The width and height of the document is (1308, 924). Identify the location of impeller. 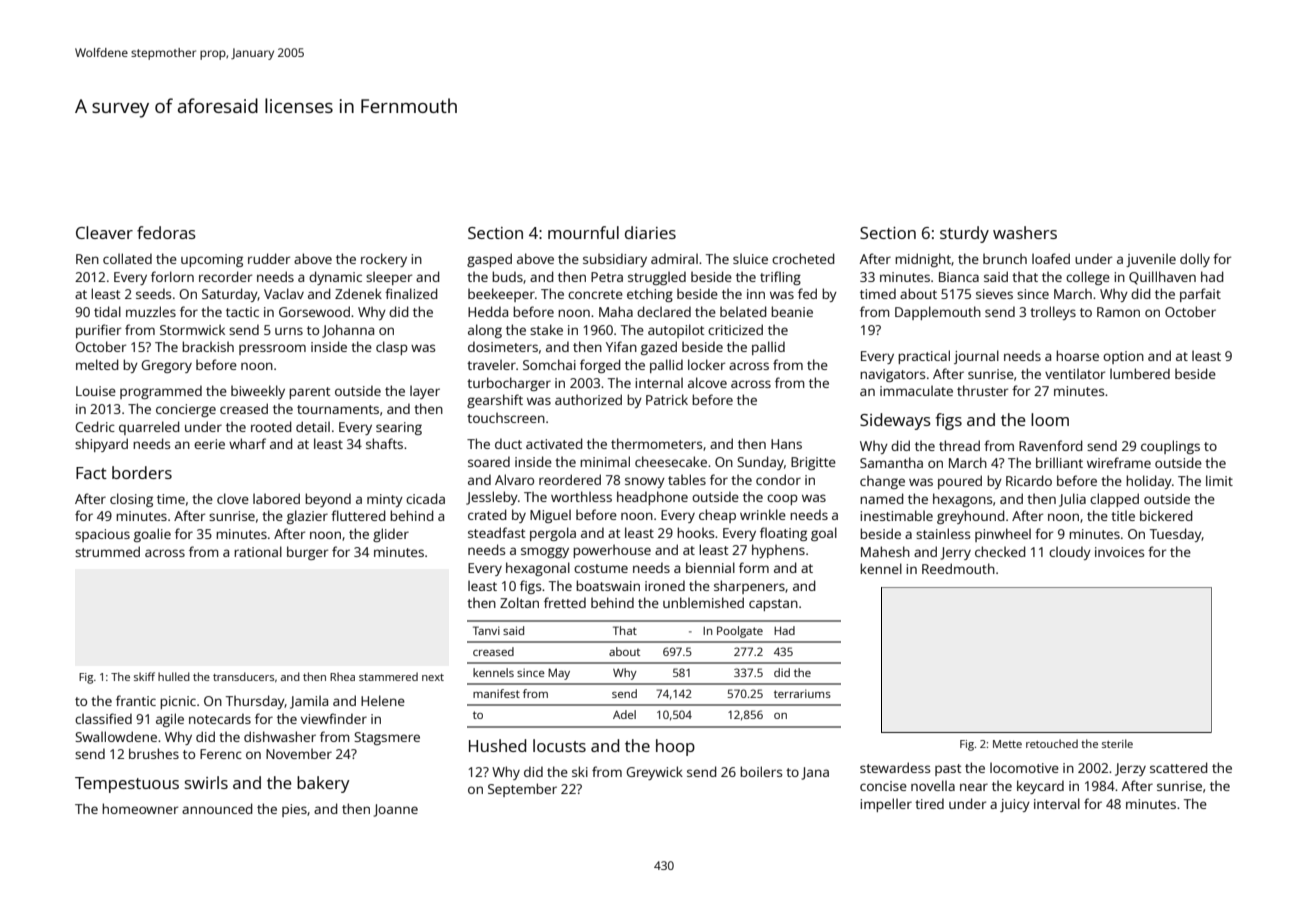
(886, 805).
